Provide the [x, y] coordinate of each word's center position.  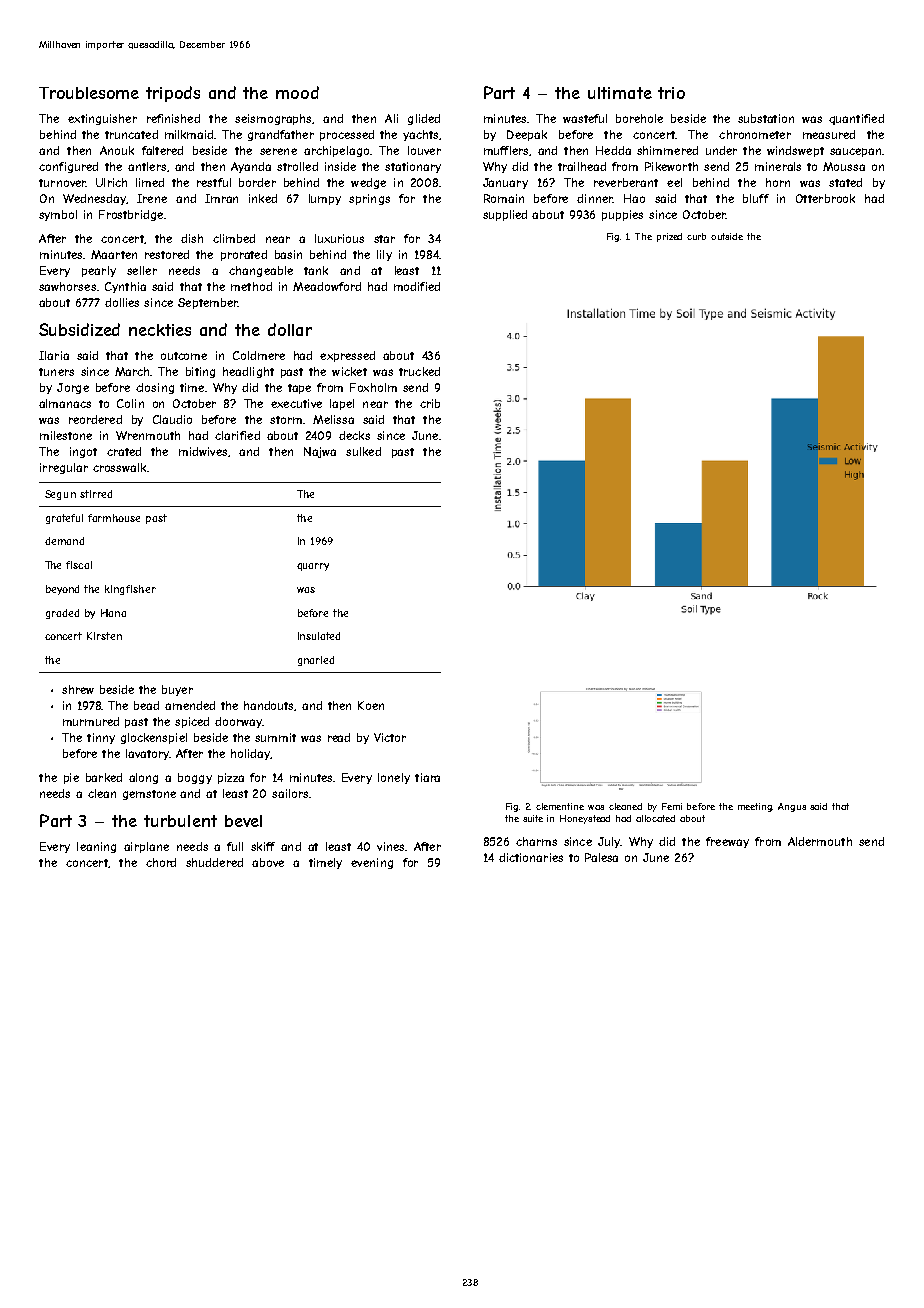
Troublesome [89, 93]
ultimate [620, 93]
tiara [427, 777]
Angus [792, 807]
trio [671, 93]
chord [161, 862]
